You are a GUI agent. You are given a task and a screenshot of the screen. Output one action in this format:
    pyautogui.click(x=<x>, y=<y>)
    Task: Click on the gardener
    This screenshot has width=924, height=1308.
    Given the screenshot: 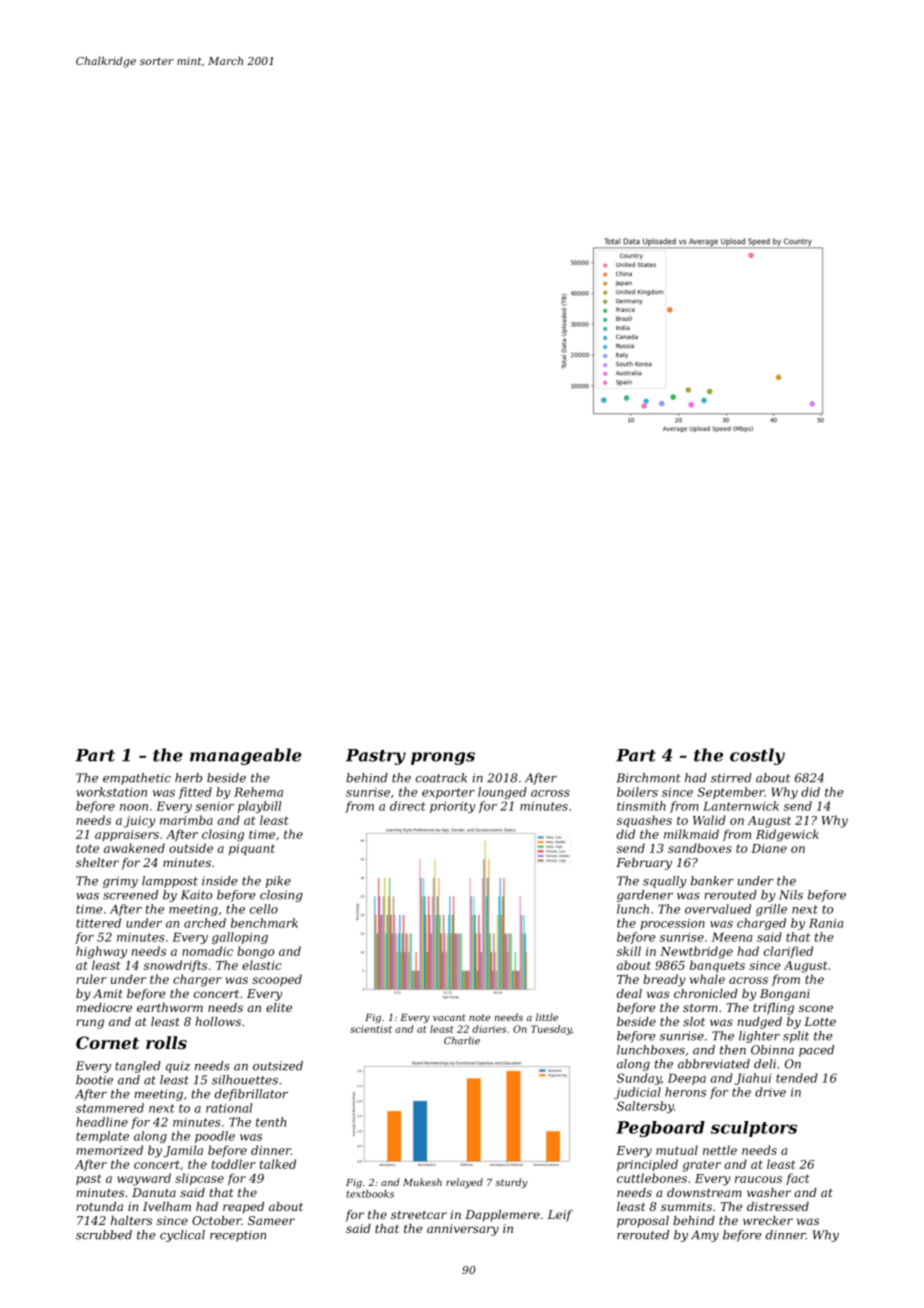 What is the action you would take?
    pyautogui.click(x=645, y=896)
